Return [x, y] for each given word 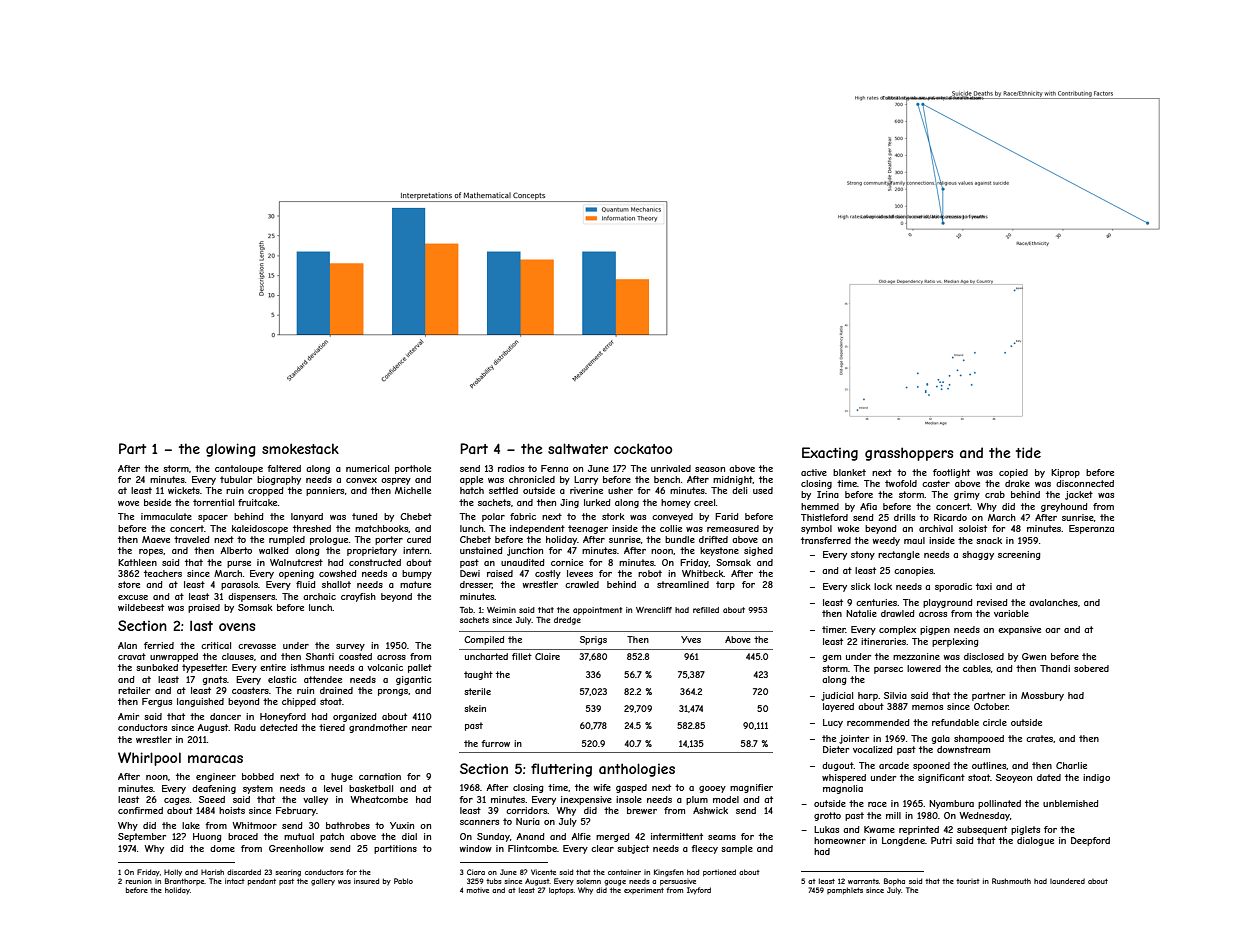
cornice [567, 562]
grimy [967, 495]
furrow [495, 743]
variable [1011, 613]
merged [612, 837]
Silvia [895, 695]
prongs [393, 692]
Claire [547, 656]
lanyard [307, 517]
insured [366, 881]
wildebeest [141, 607]
